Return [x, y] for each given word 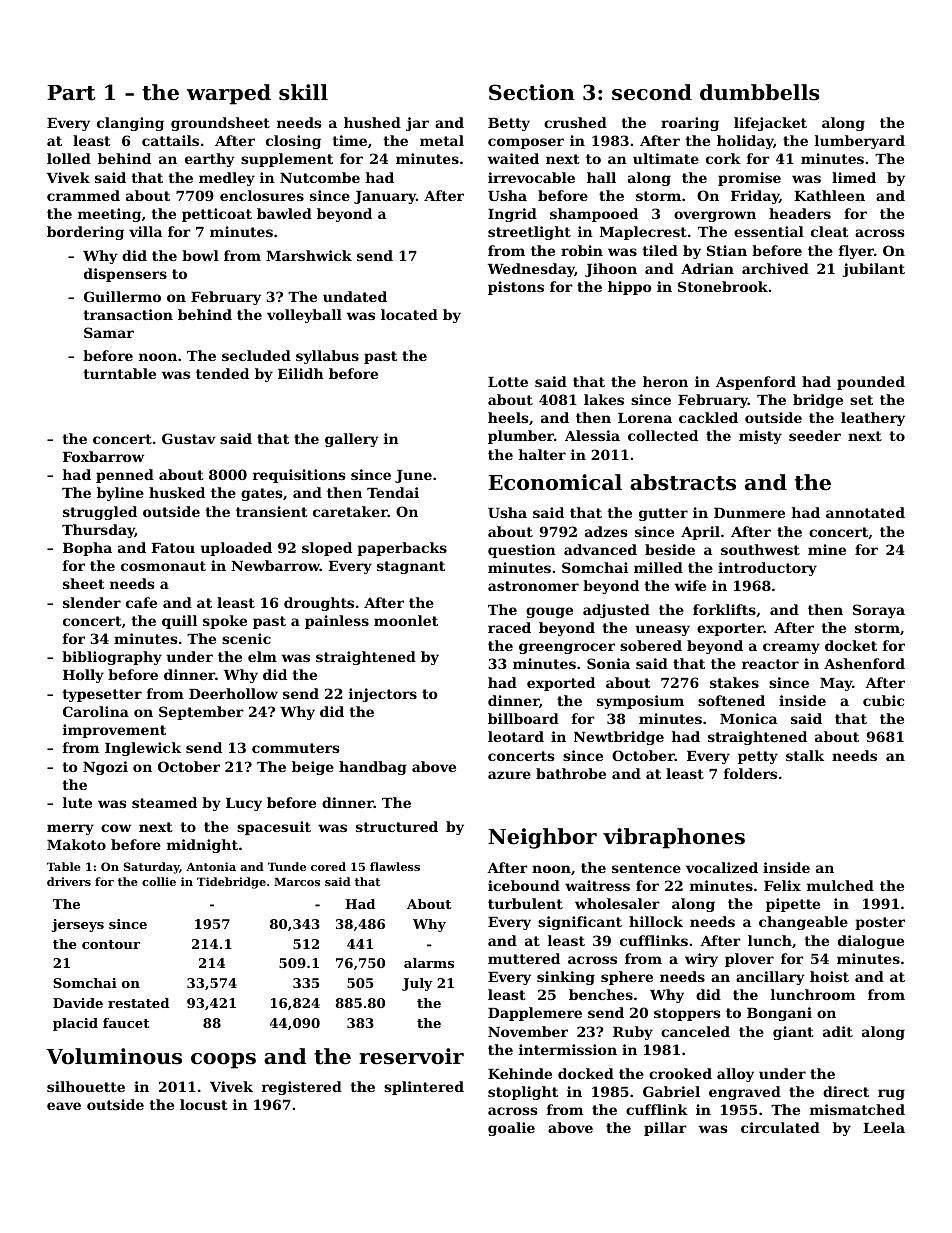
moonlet [406, 620]
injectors [383, 695]
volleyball [304, 316]
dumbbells [760, 92]
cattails [170, 140]
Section [532, 92]
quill [179, 622]
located [409, 314]
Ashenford [864, 663]
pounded [871, 383]
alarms [429, 963]
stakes [734, 682]
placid [75, 1024]
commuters [296, 748]
